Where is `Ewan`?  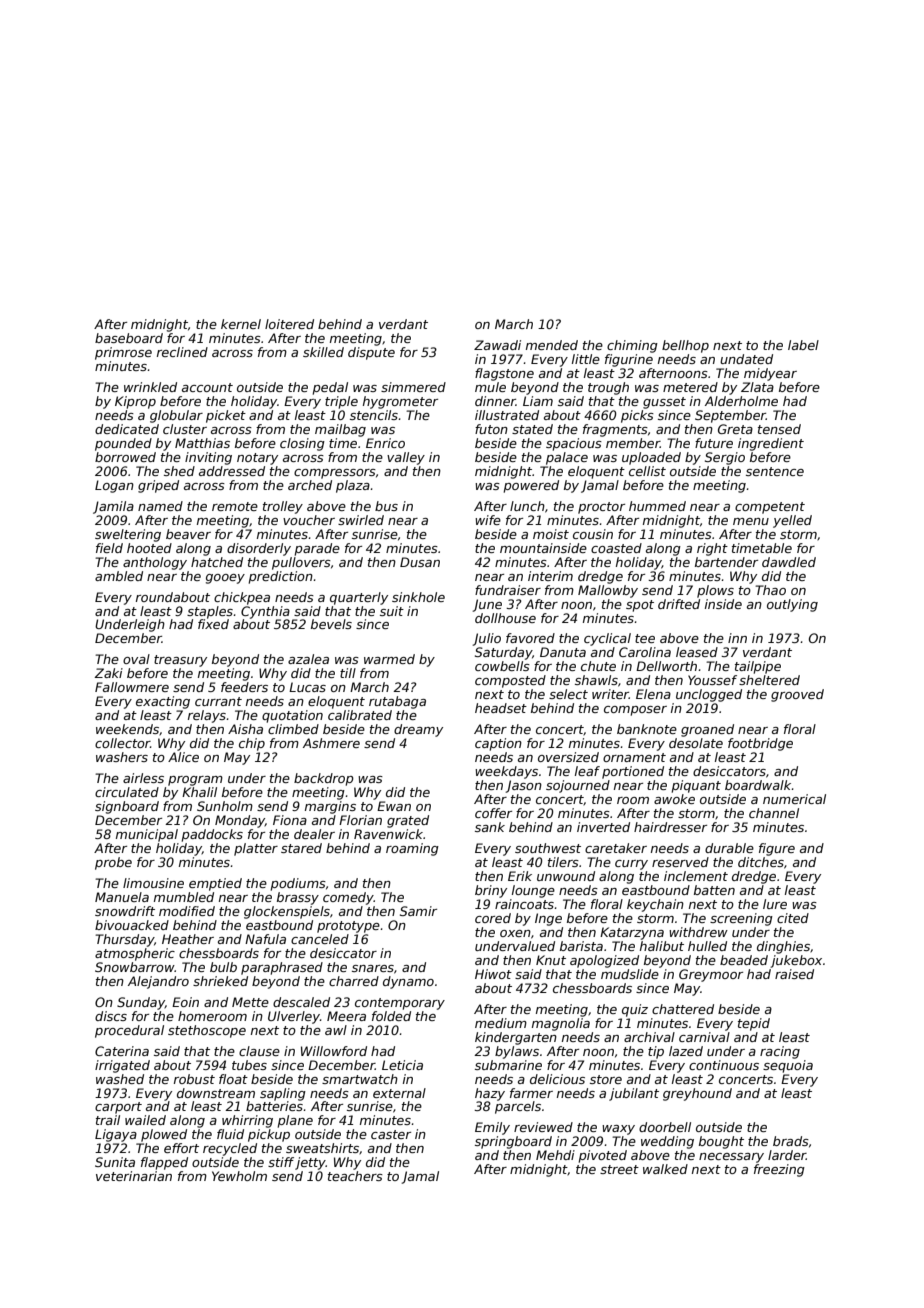
Ewan is located at coordinates (394, 806).
